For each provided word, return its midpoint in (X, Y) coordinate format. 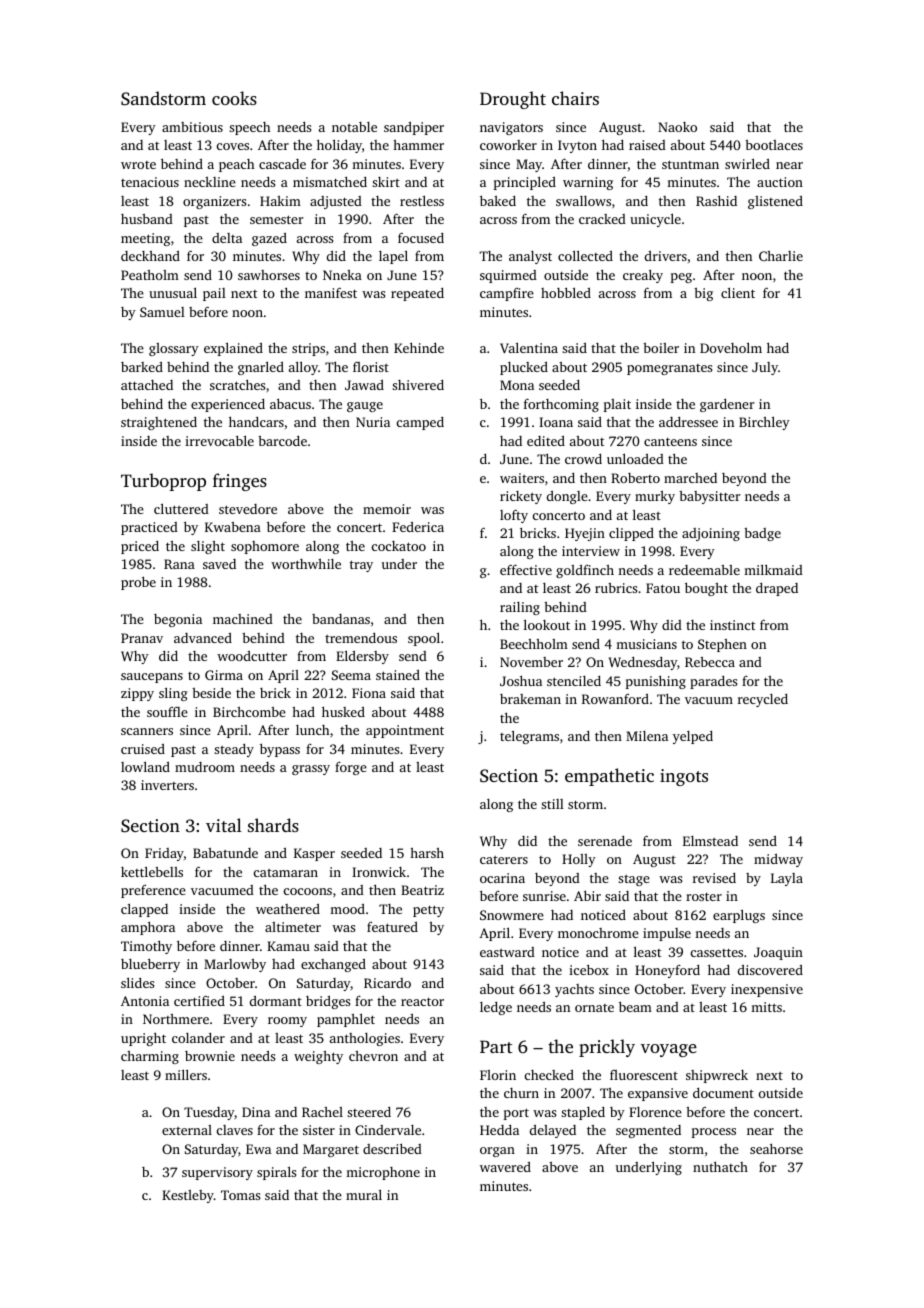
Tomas (240, 1195)
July (765, 368)
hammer (418, 145)
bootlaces (774, 145)
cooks (234, 98)
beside (211, 693)
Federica (418, 527)
